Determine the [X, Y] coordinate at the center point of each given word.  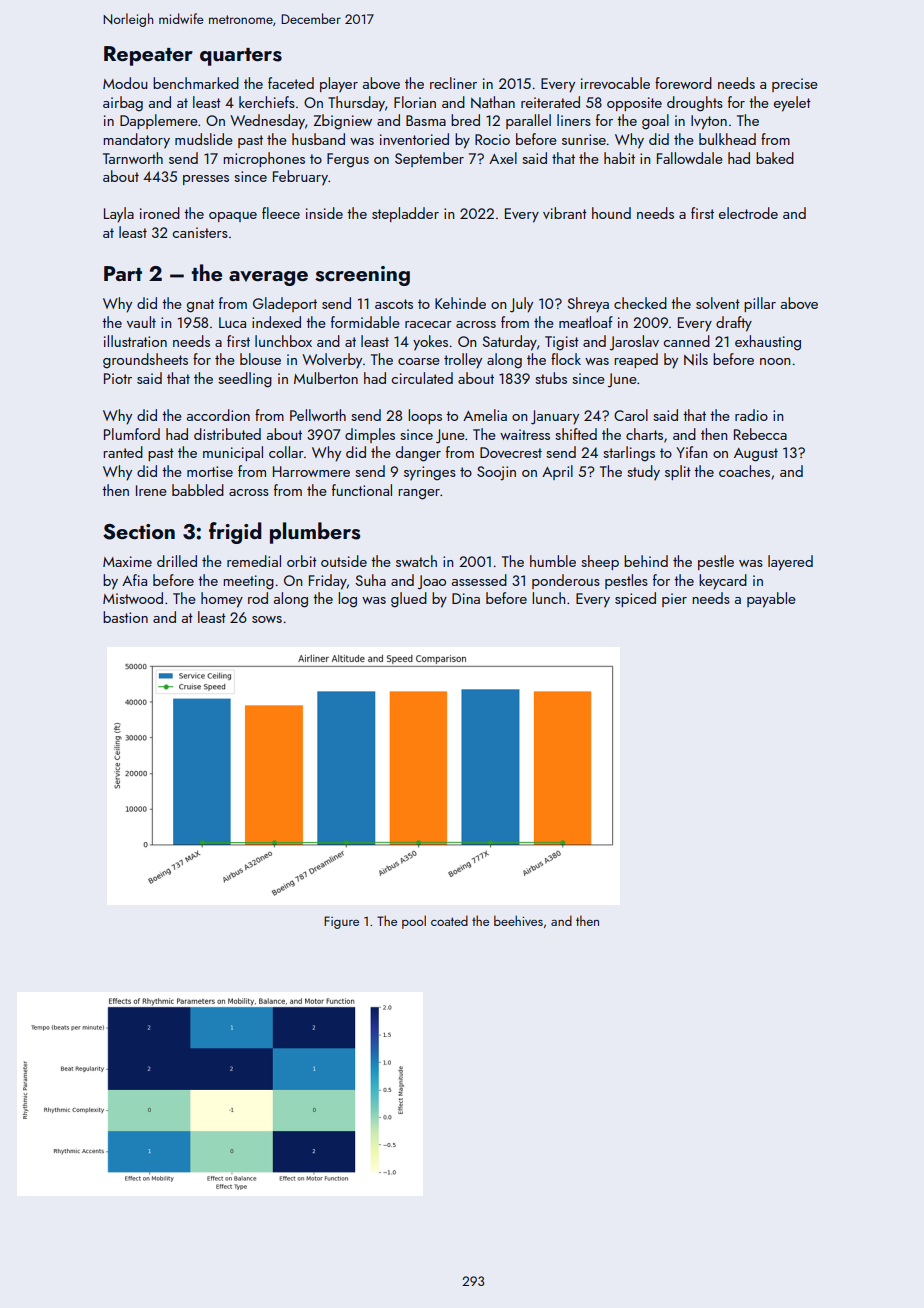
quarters [241, 57]
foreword [683, 83]
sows [267, 619]
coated [449, 920]
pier [674, 600]
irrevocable [615, 83]
